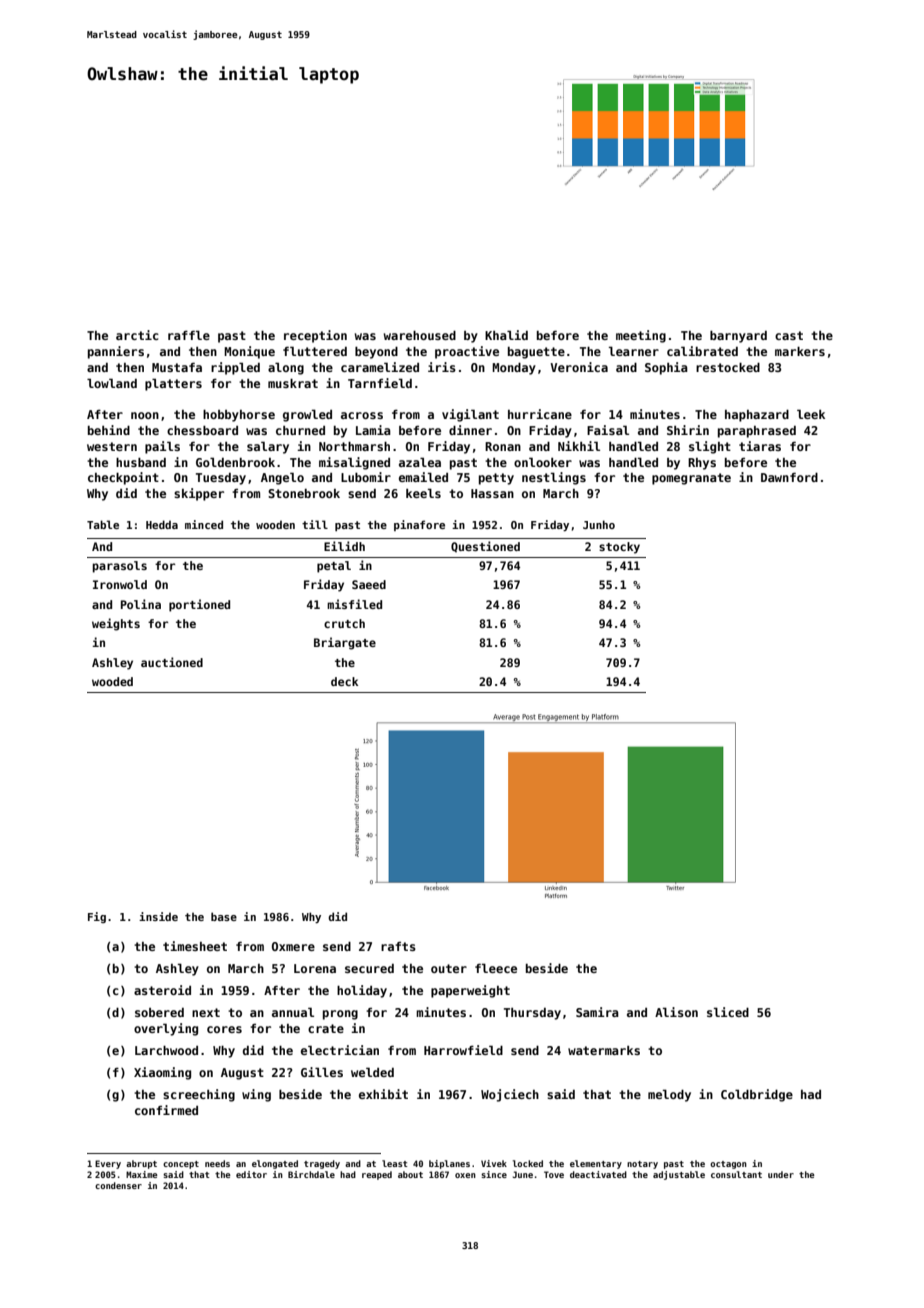 The image size is (924, 1308). Describe the element at coordinates (166, 1110) in the screenshot. I see `confirmed` at that location.
